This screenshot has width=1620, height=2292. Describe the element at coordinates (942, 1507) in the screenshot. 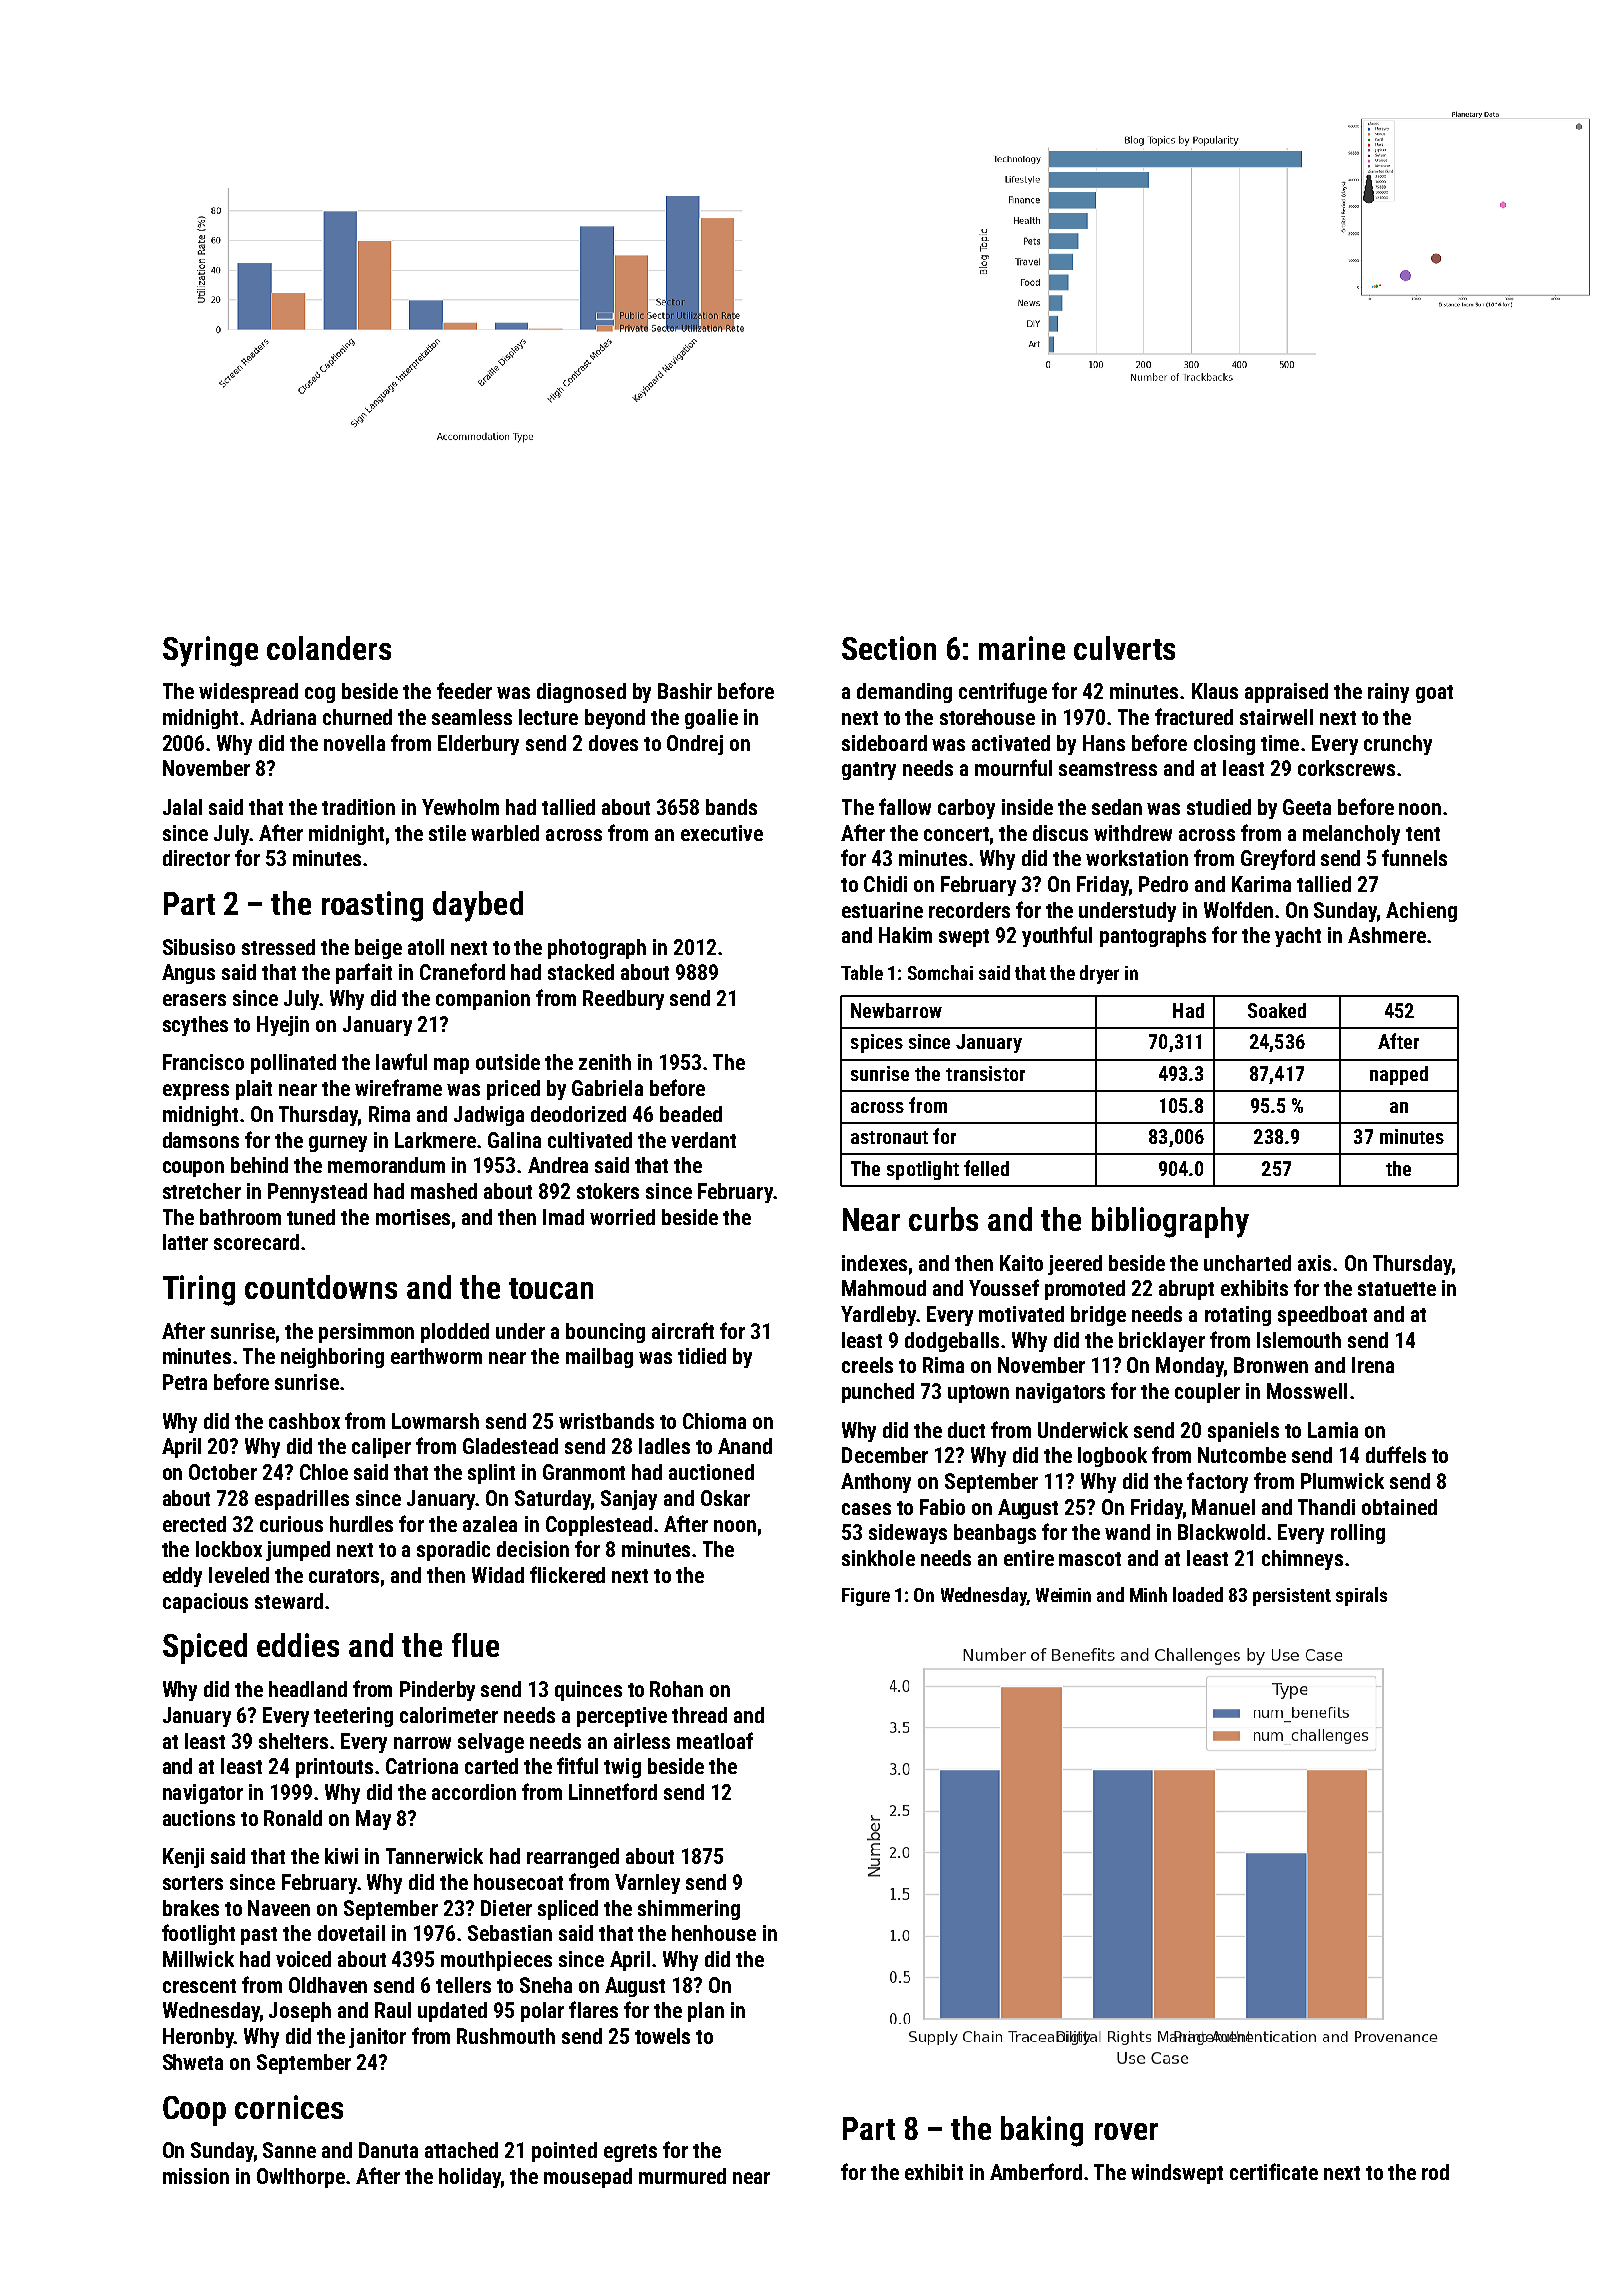

I see `Fabio` at that location.
